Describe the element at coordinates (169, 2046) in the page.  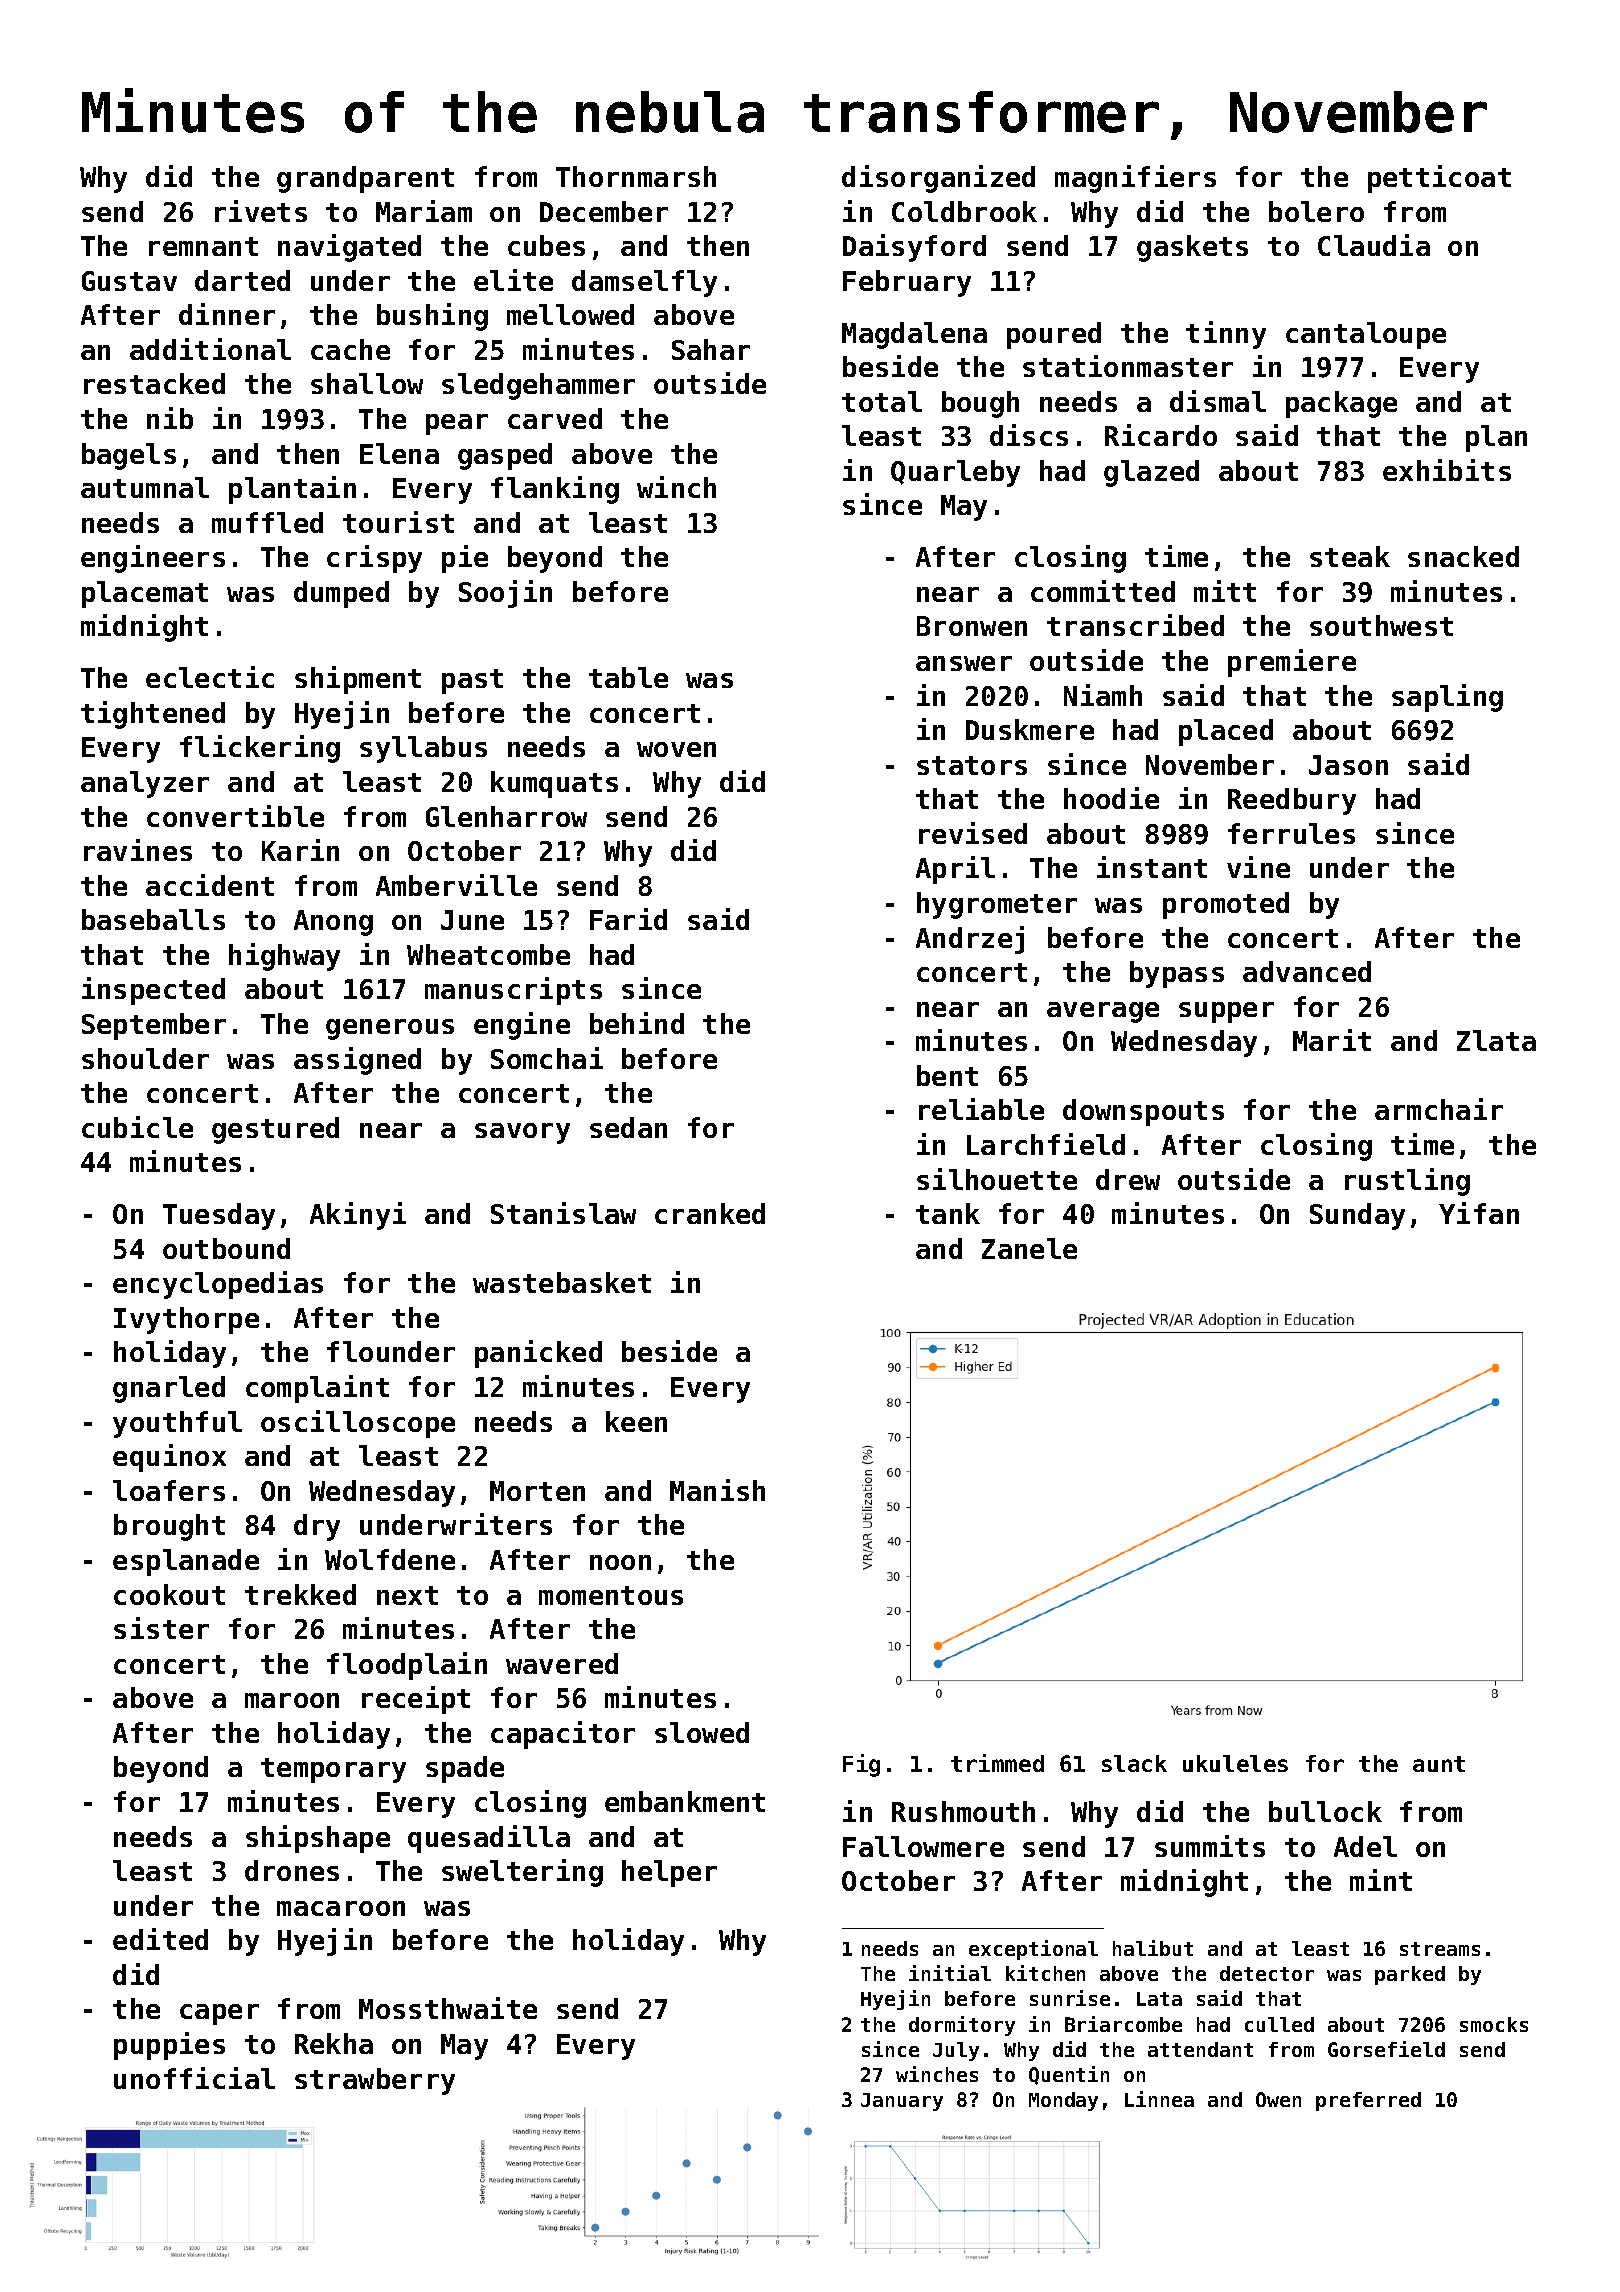
I see `puppies` at that location.
